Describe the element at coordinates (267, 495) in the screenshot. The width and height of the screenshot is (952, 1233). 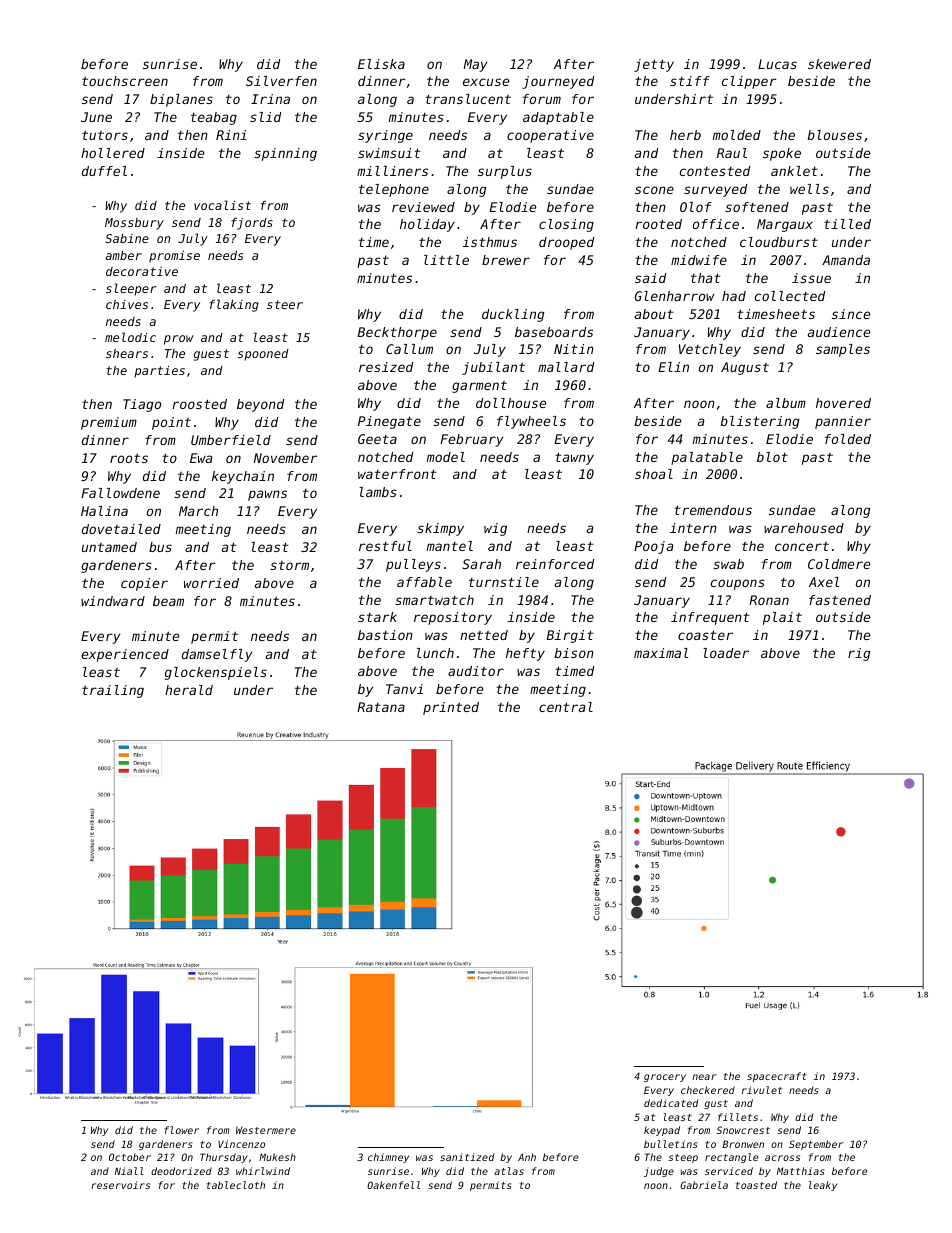
I see `pawns` at that location.
